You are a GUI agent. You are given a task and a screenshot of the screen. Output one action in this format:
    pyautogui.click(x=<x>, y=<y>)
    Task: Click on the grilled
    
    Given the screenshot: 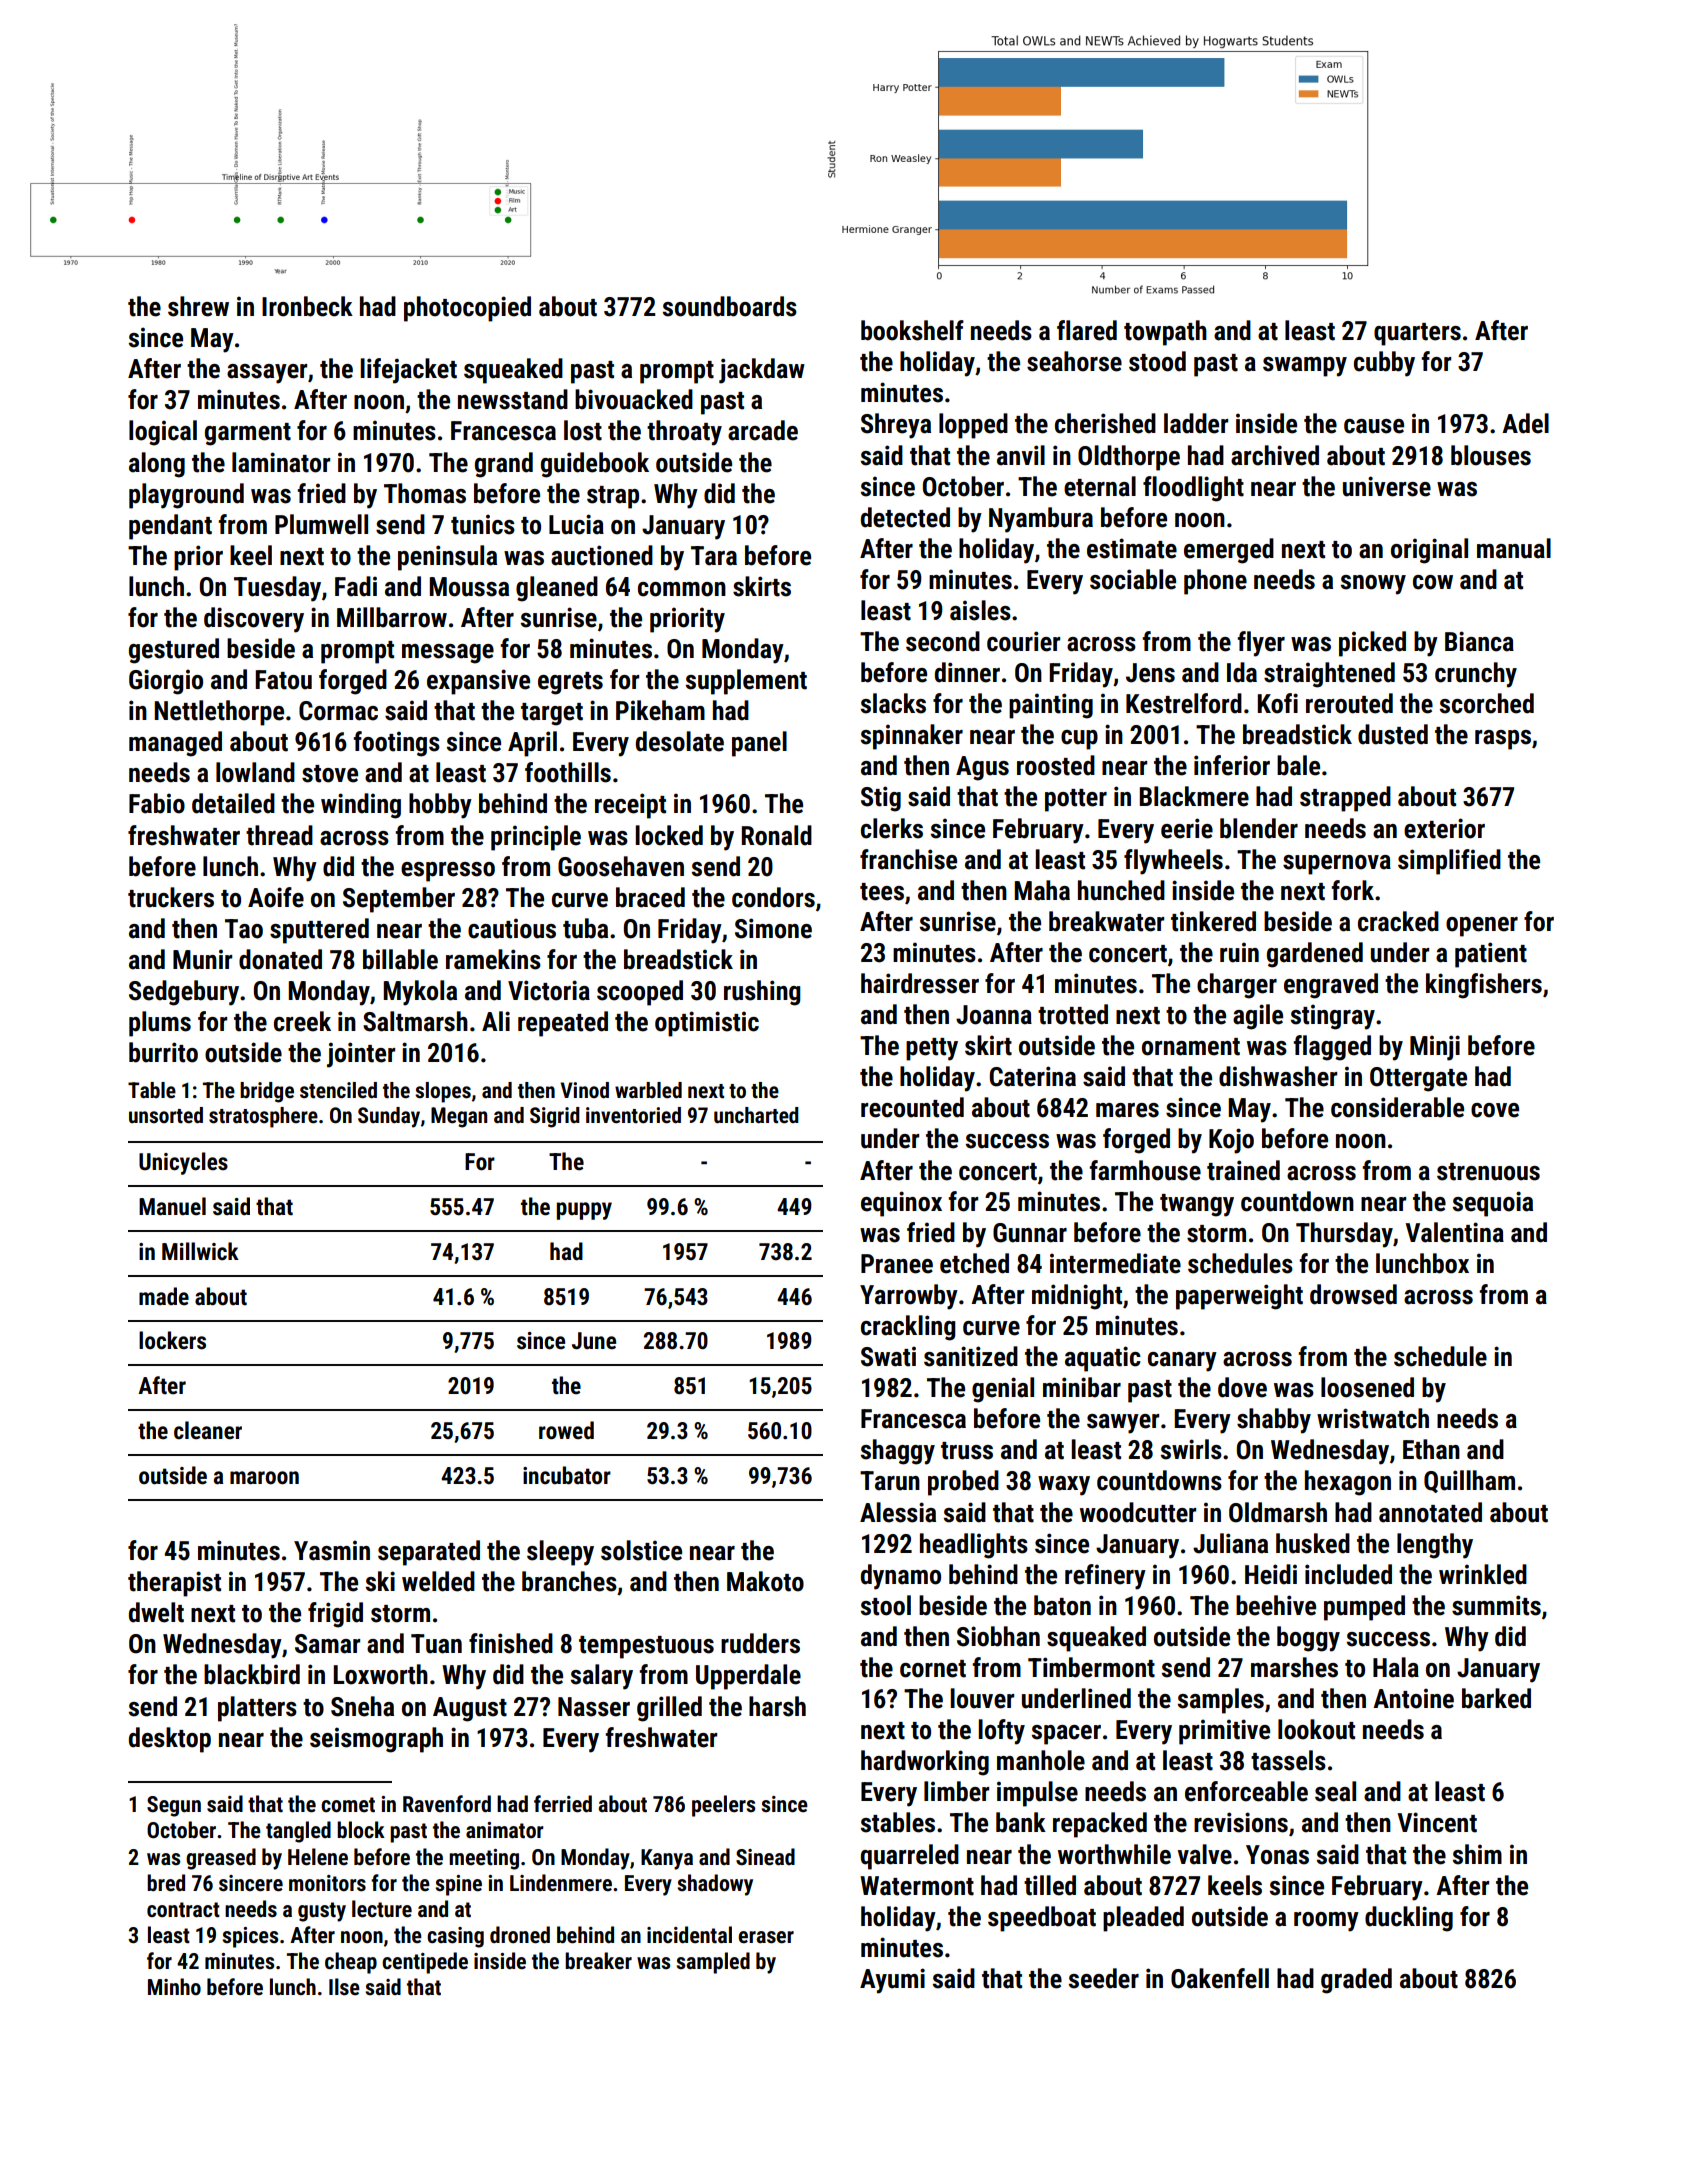 What is the action you would take?
    pyautogui.click(x=669, y=1709)
